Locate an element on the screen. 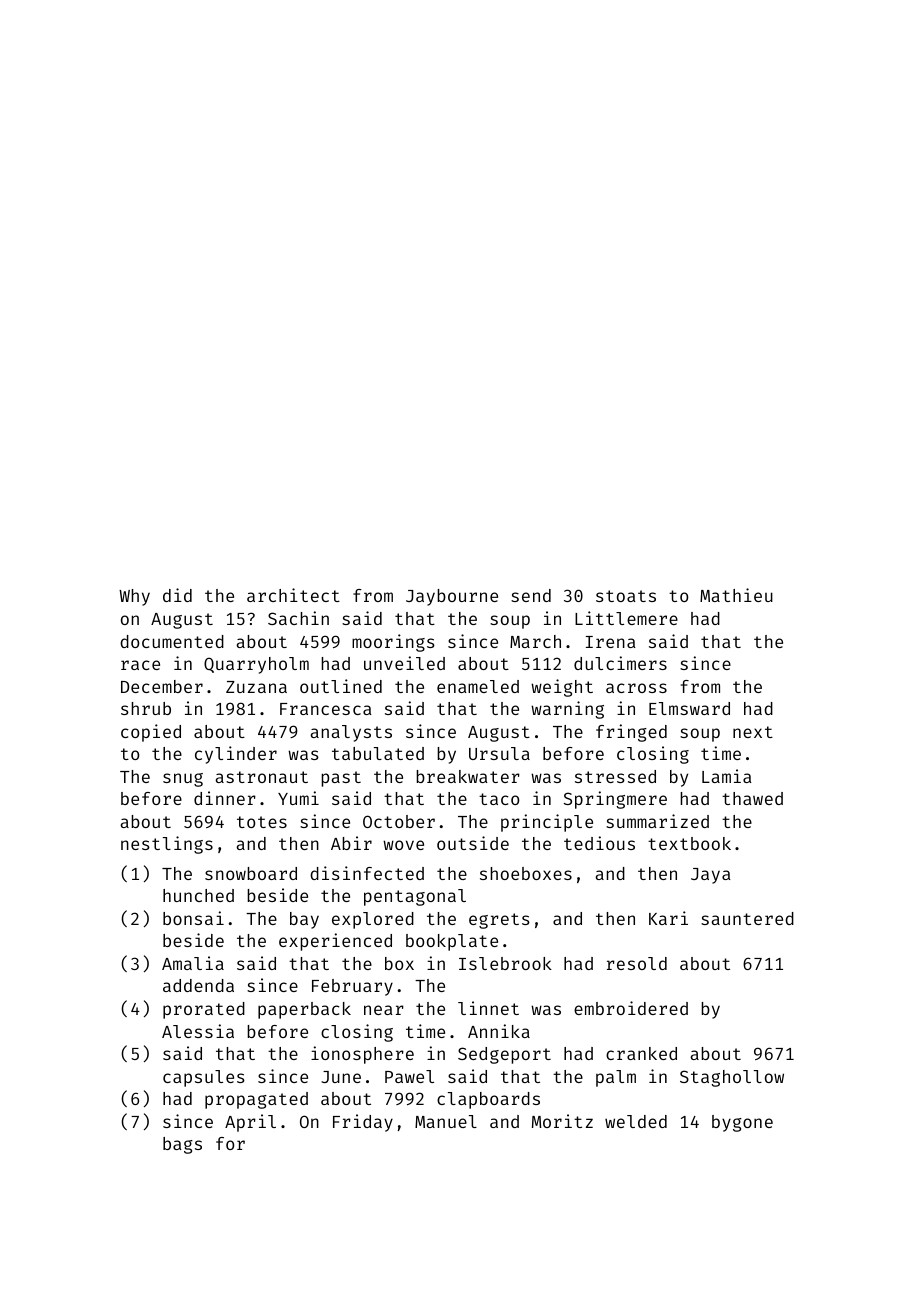 The height and width of the screenshot is (1314, 924). analysts is located at coordinates (351, 733).
